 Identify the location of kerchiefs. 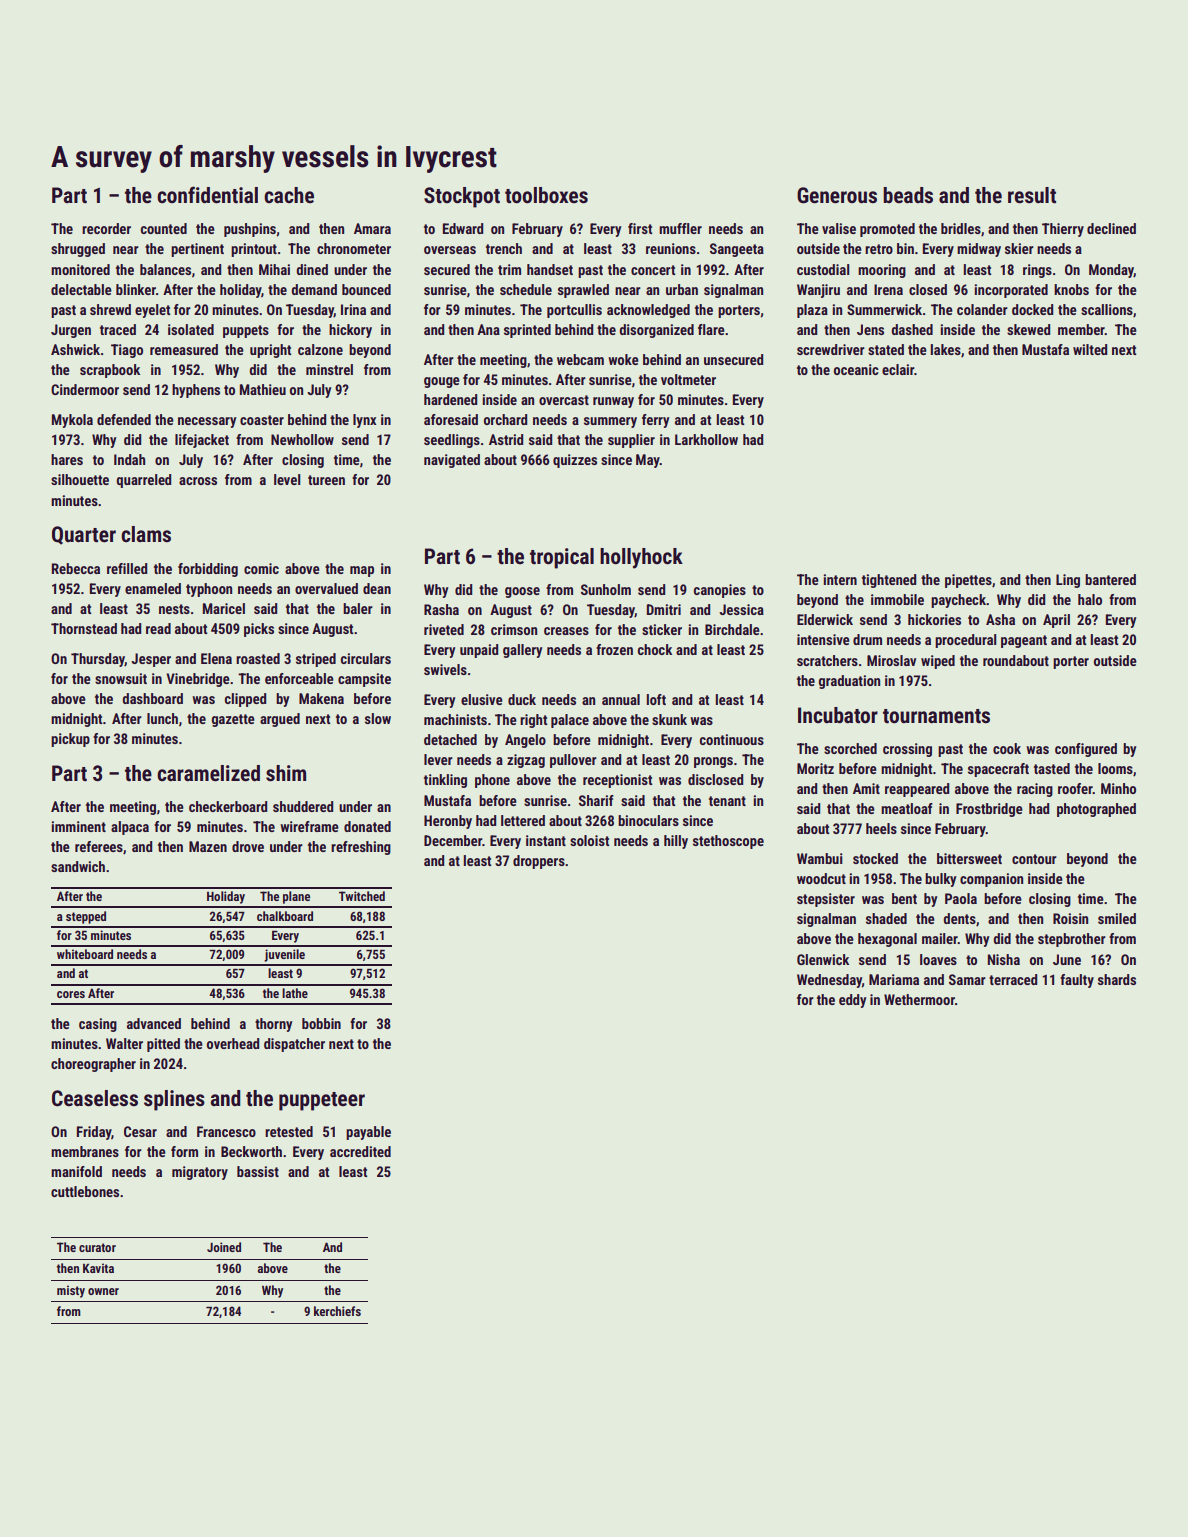
(337, 1311).
